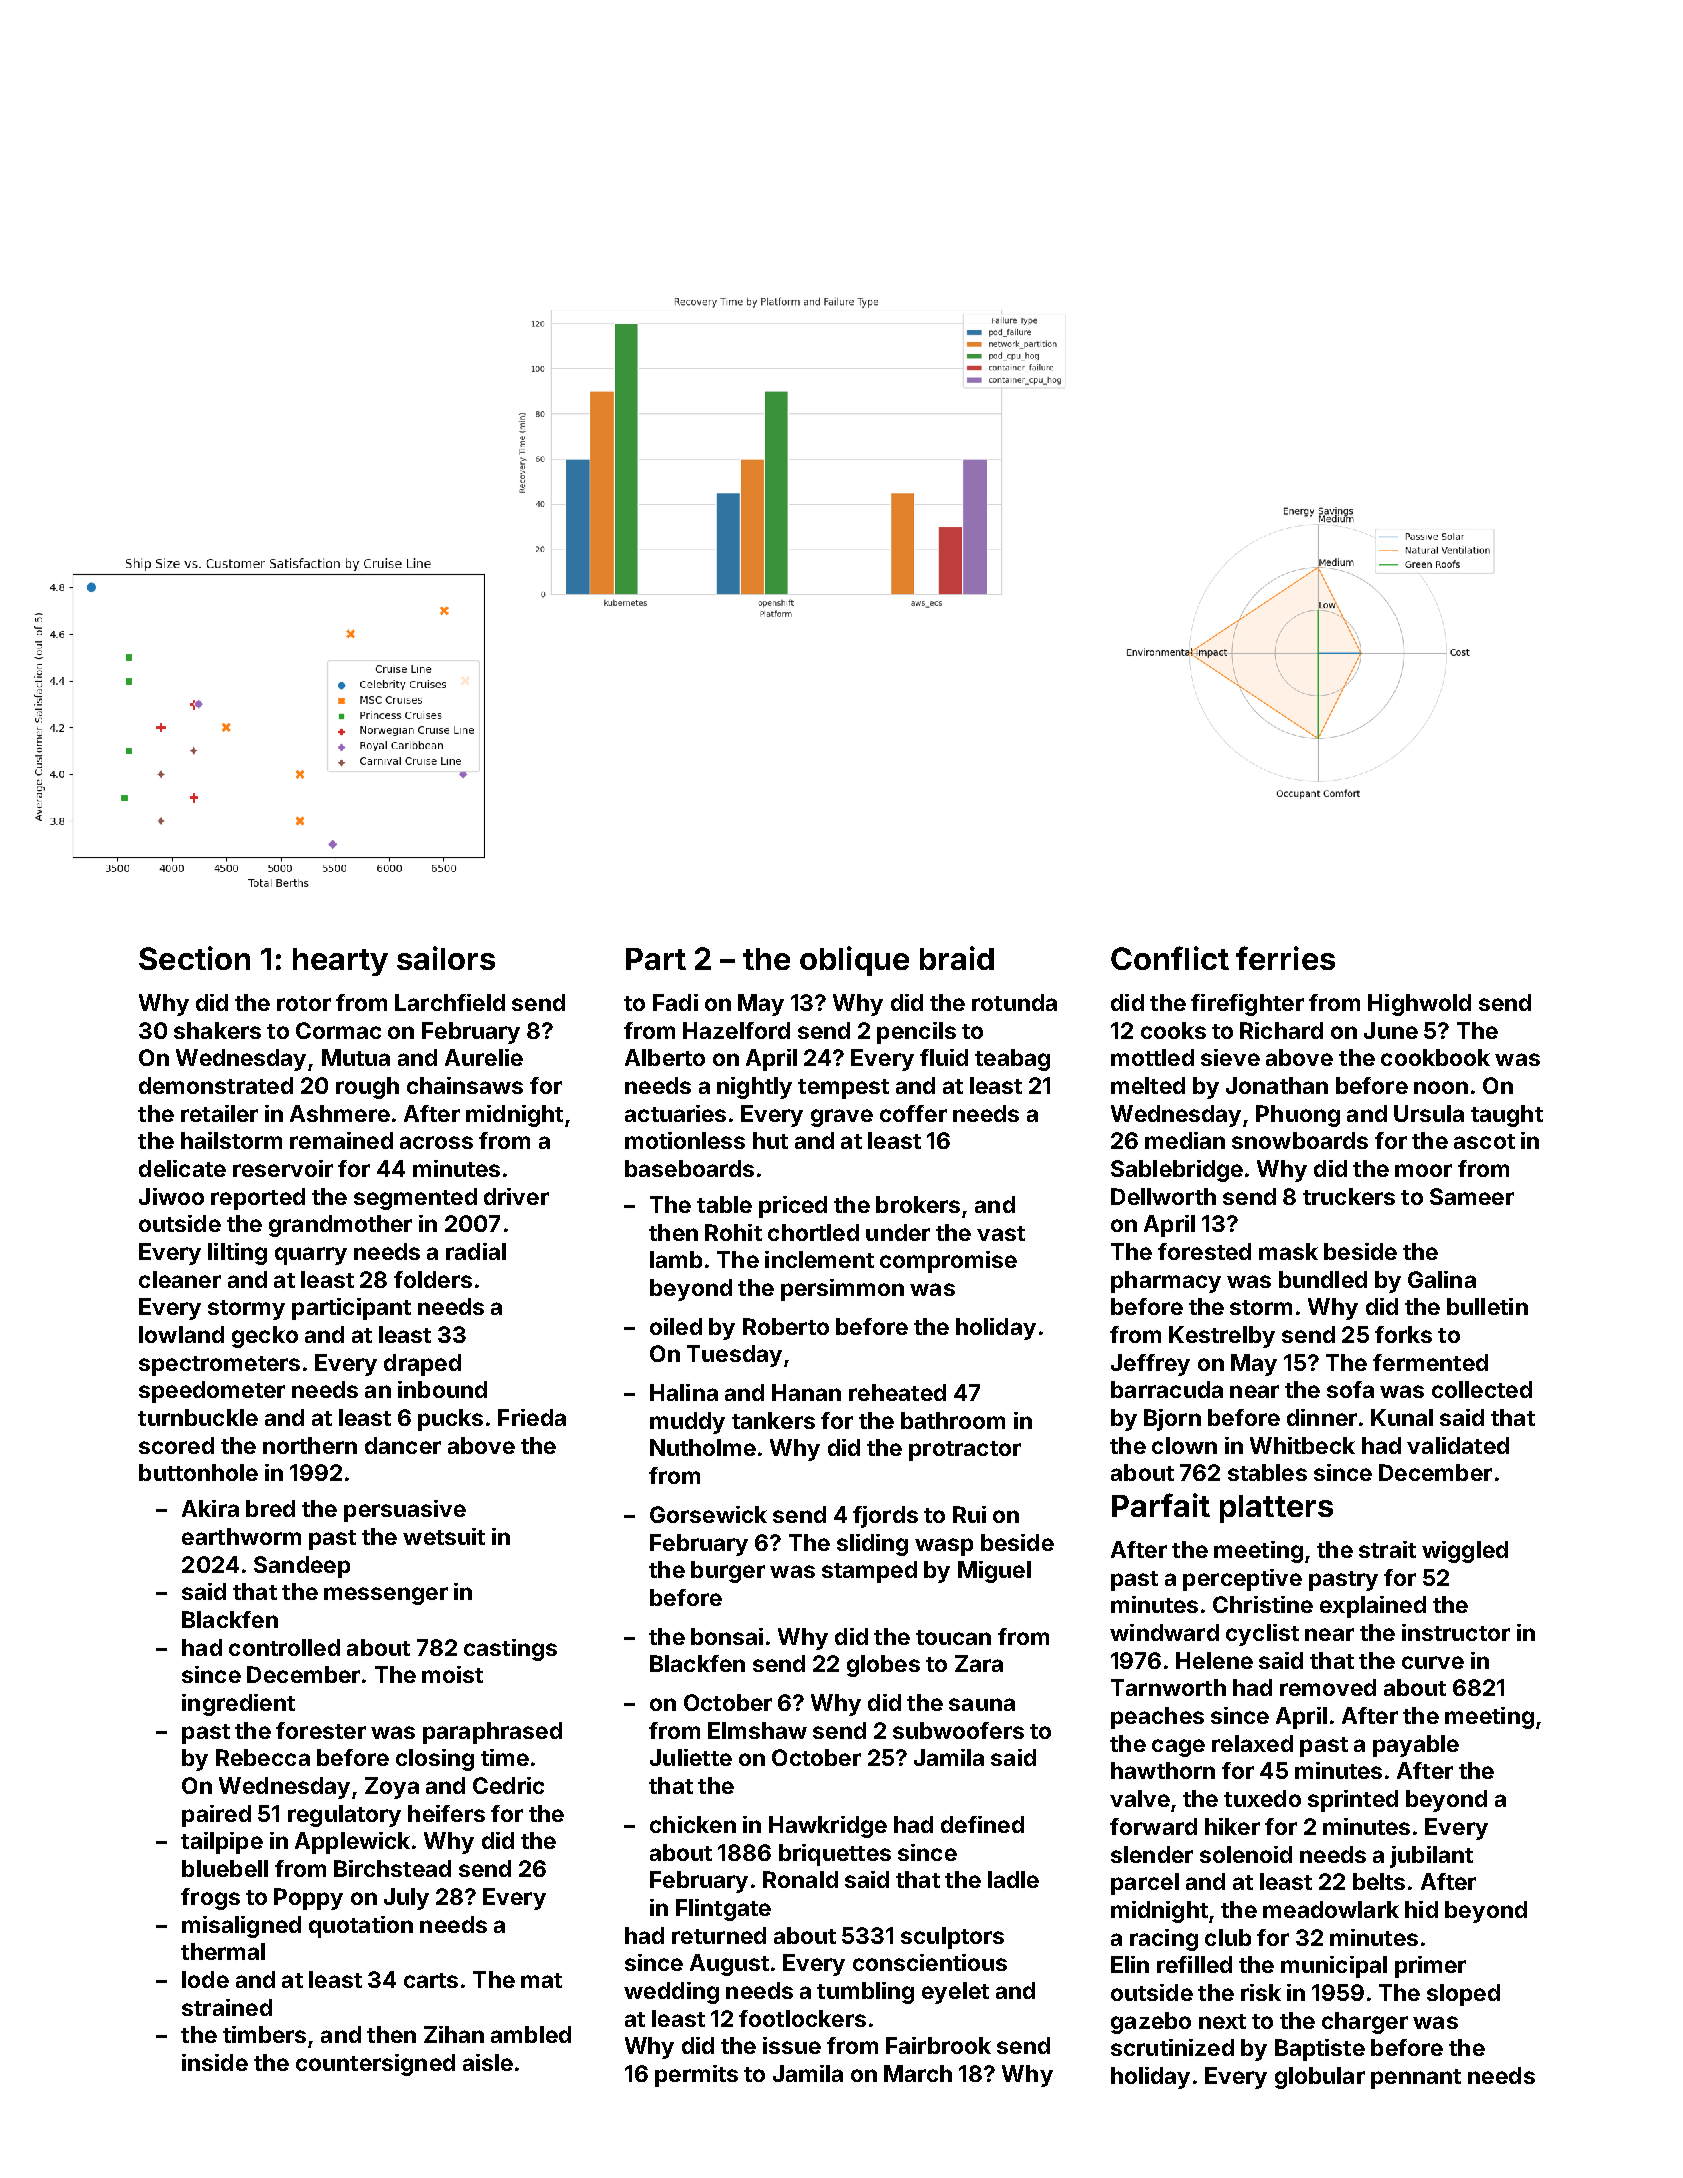 The height and width of the screenshot is (2178, 1683). Describe the element at coordinates (1433, 1662) in the screenshot. I see `curve` at that location.
